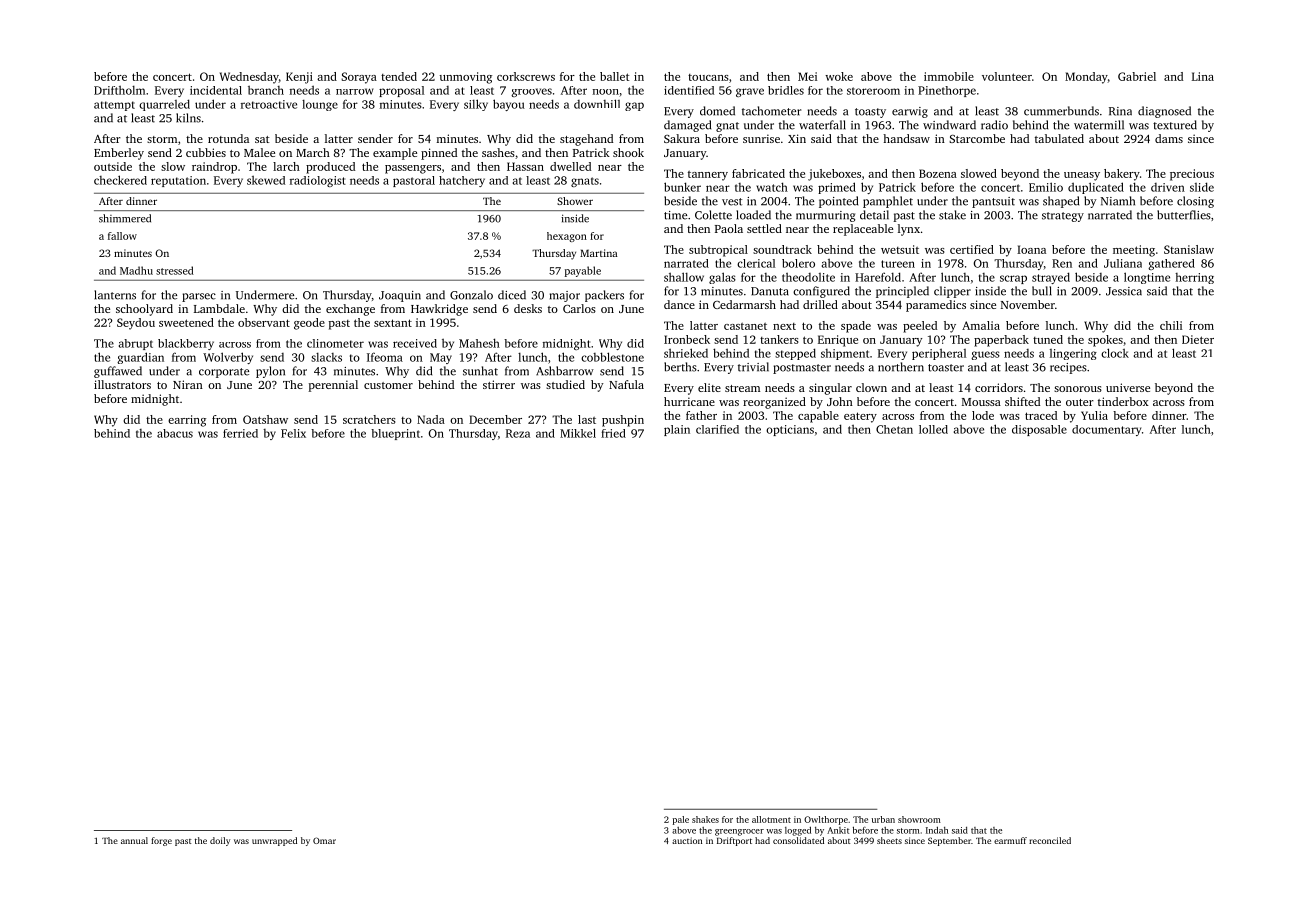 This page has width=1308, height=924. What do you see at coordinates (161, 841) in the page?
I see `forge` at bounding box center [161, 841].
